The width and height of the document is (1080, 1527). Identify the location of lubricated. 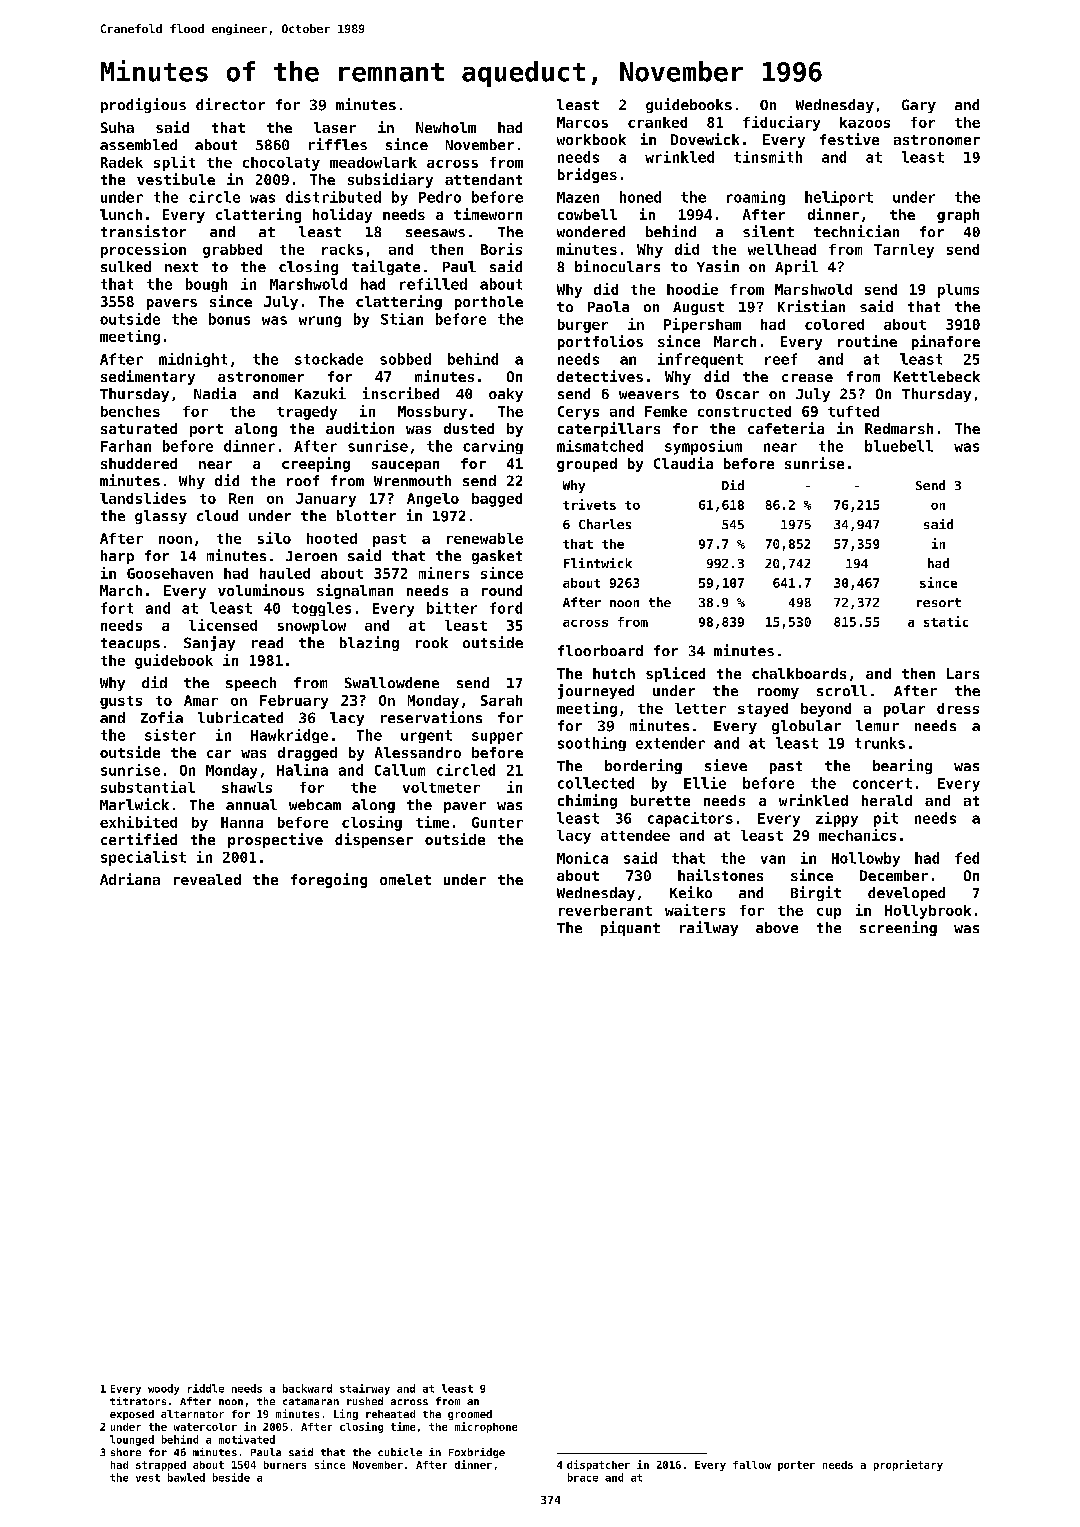
(240, 717).
